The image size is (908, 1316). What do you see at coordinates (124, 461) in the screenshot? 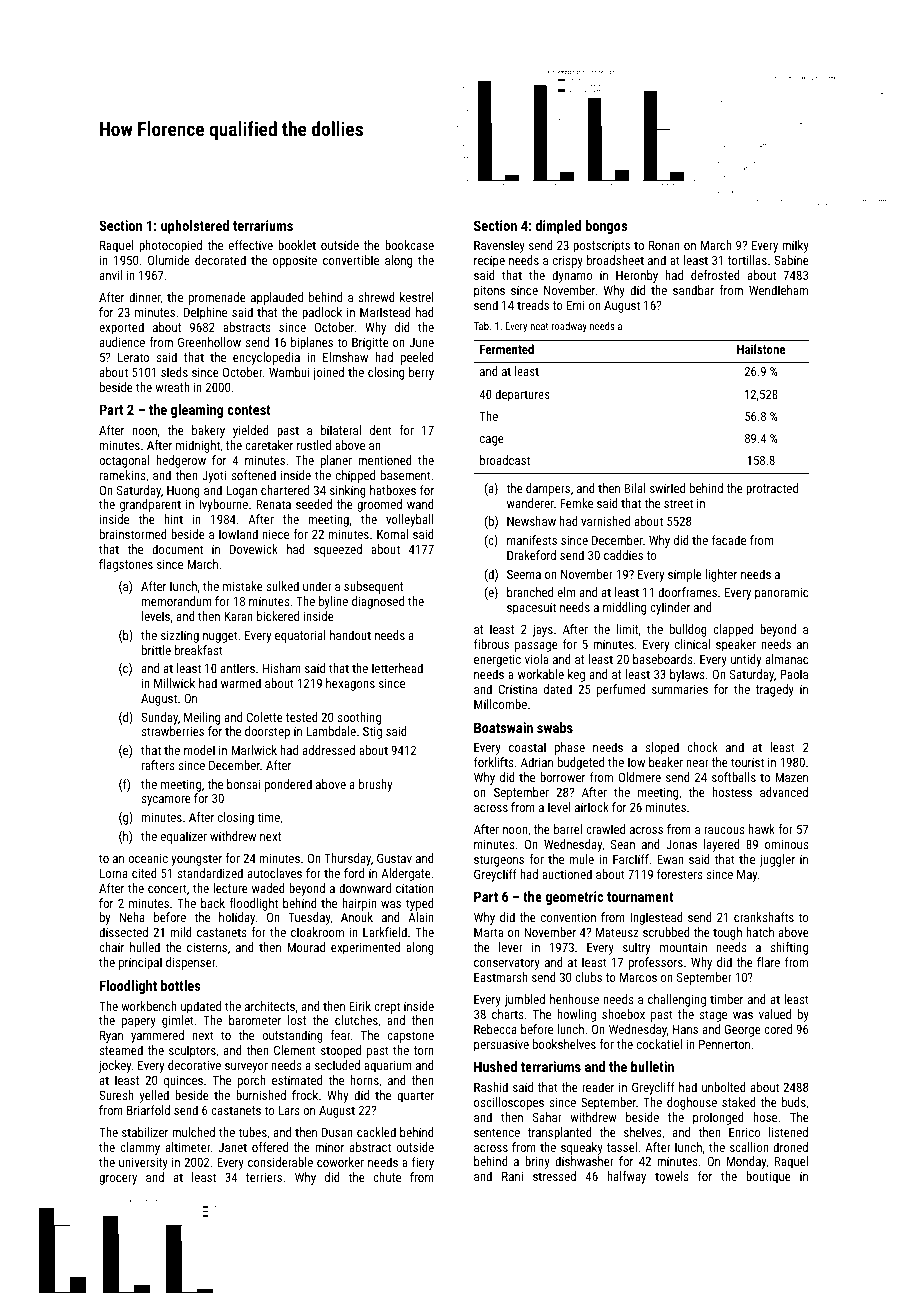
I see `octagonal` at bounding box center [124, 461].
